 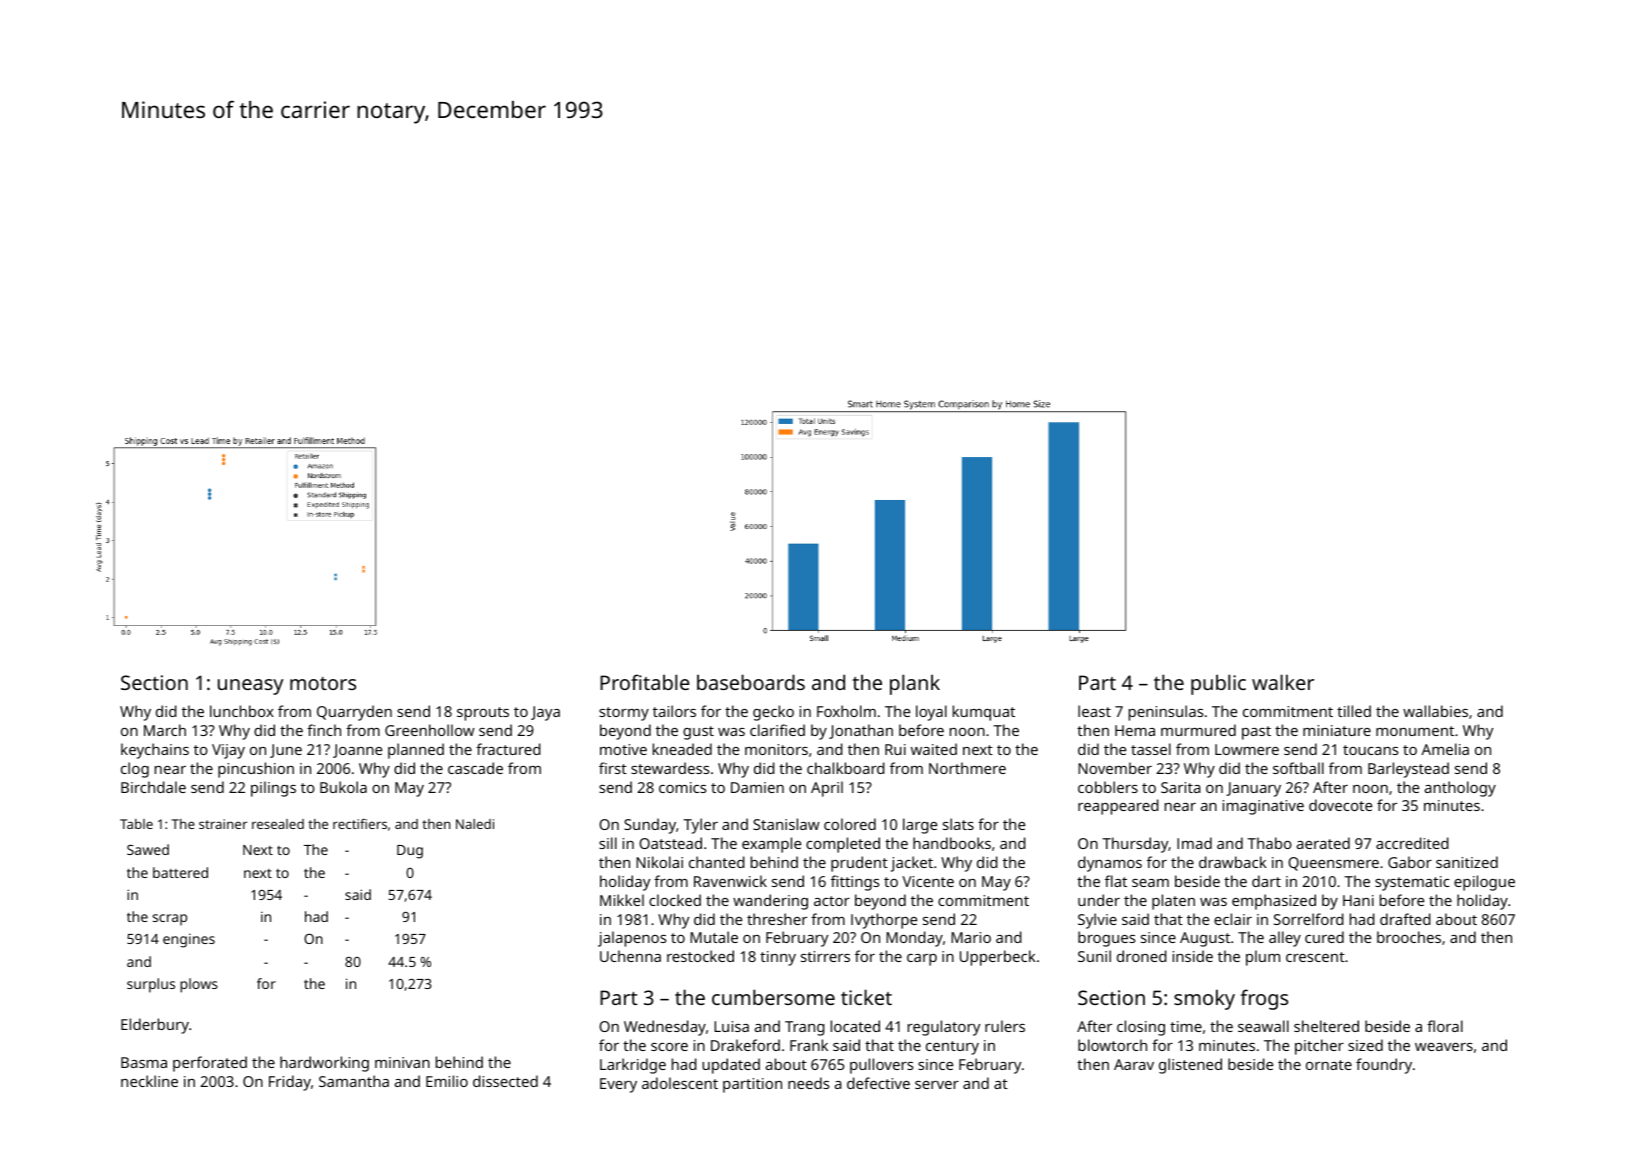 What do you see at coordinates (912, 864) in the image?
I see `jacket` at bounding box center [912, 864].
